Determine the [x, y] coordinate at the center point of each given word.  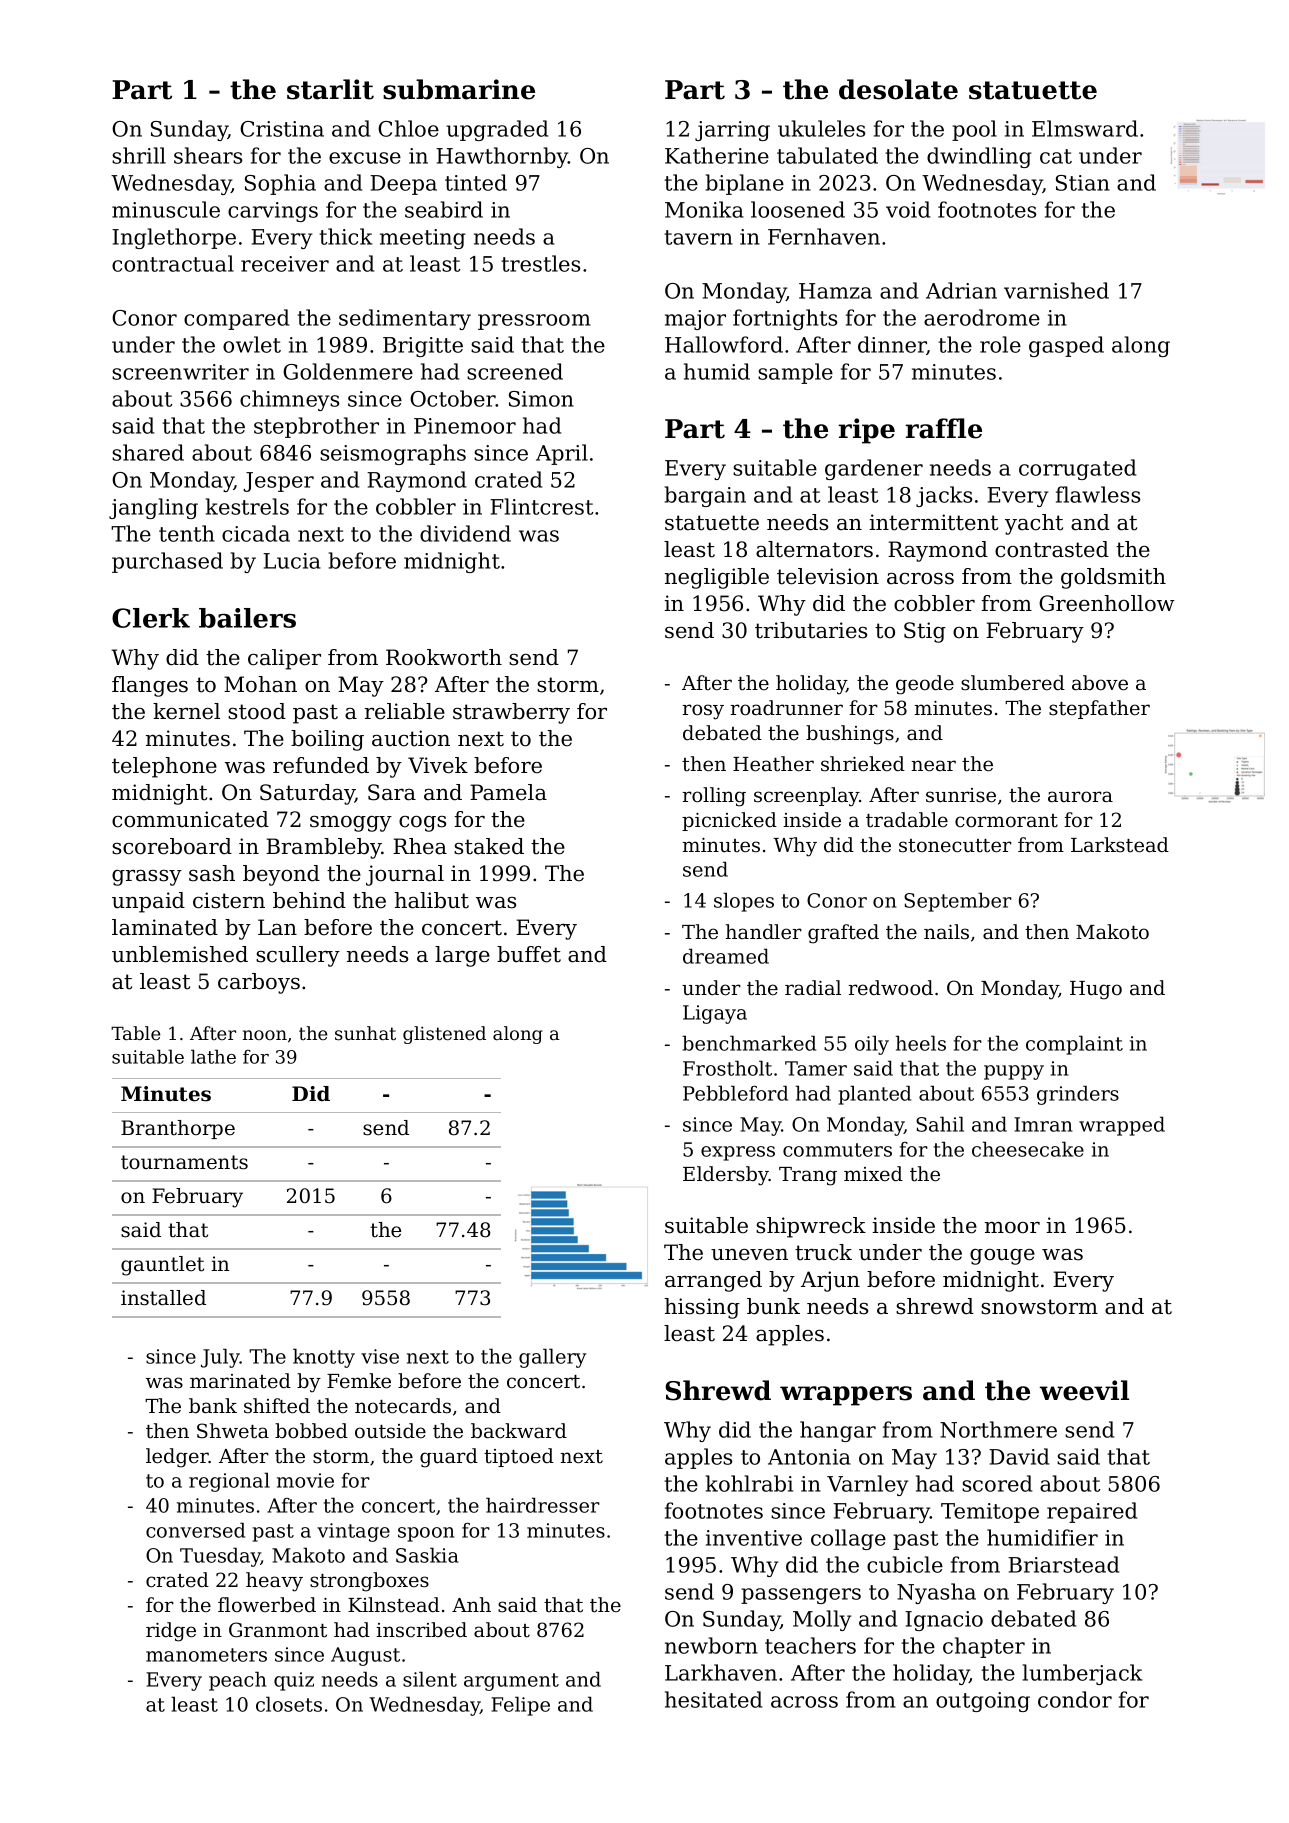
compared [236, 319]
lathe [213, 1056]
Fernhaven [824, 236]
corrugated [1077, 469]
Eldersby [726, 1176]
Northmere [998, 1429]
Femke [359, 1381]
